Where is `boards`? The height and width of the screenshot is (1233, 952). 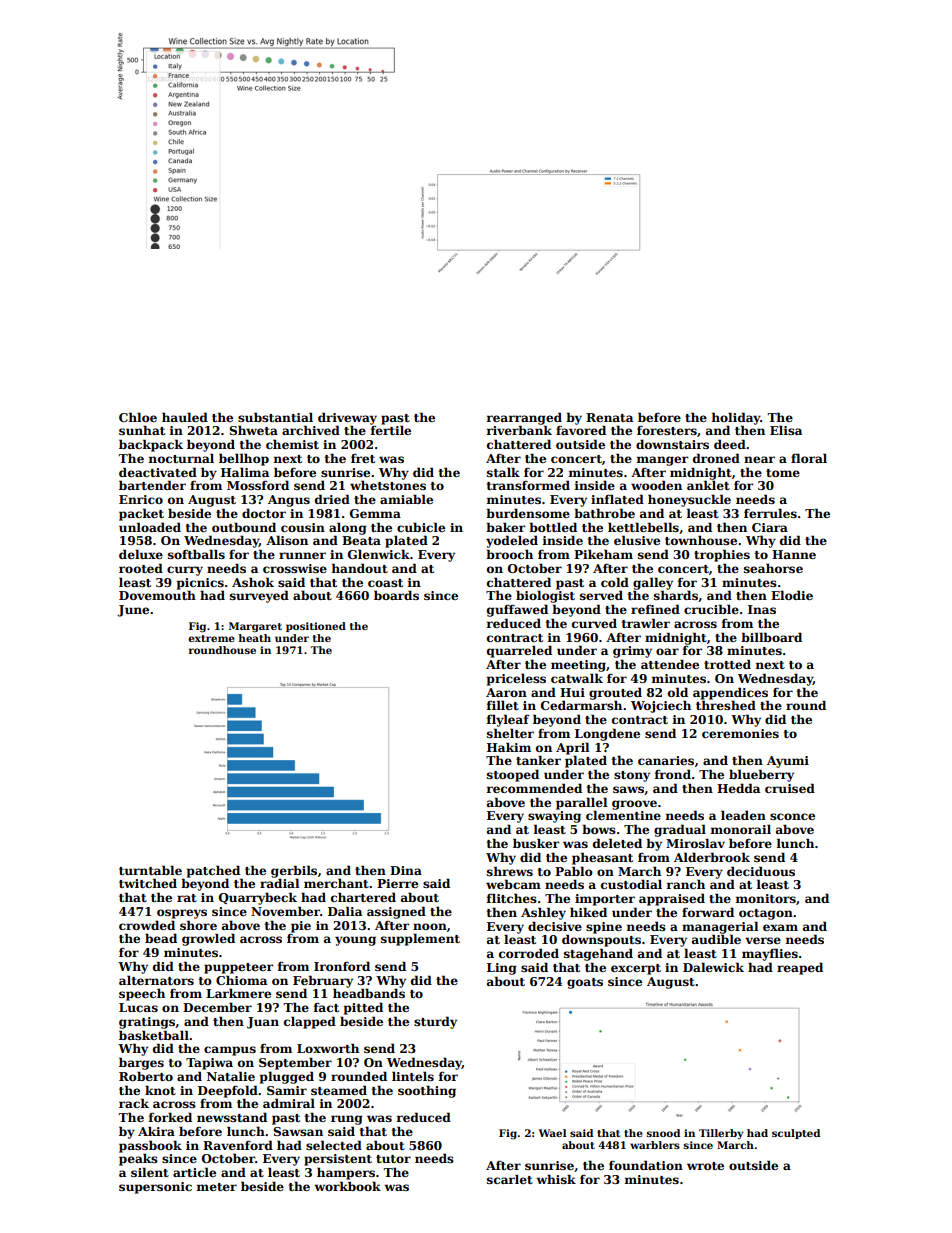 boards is located at coordinates (396, 595).
